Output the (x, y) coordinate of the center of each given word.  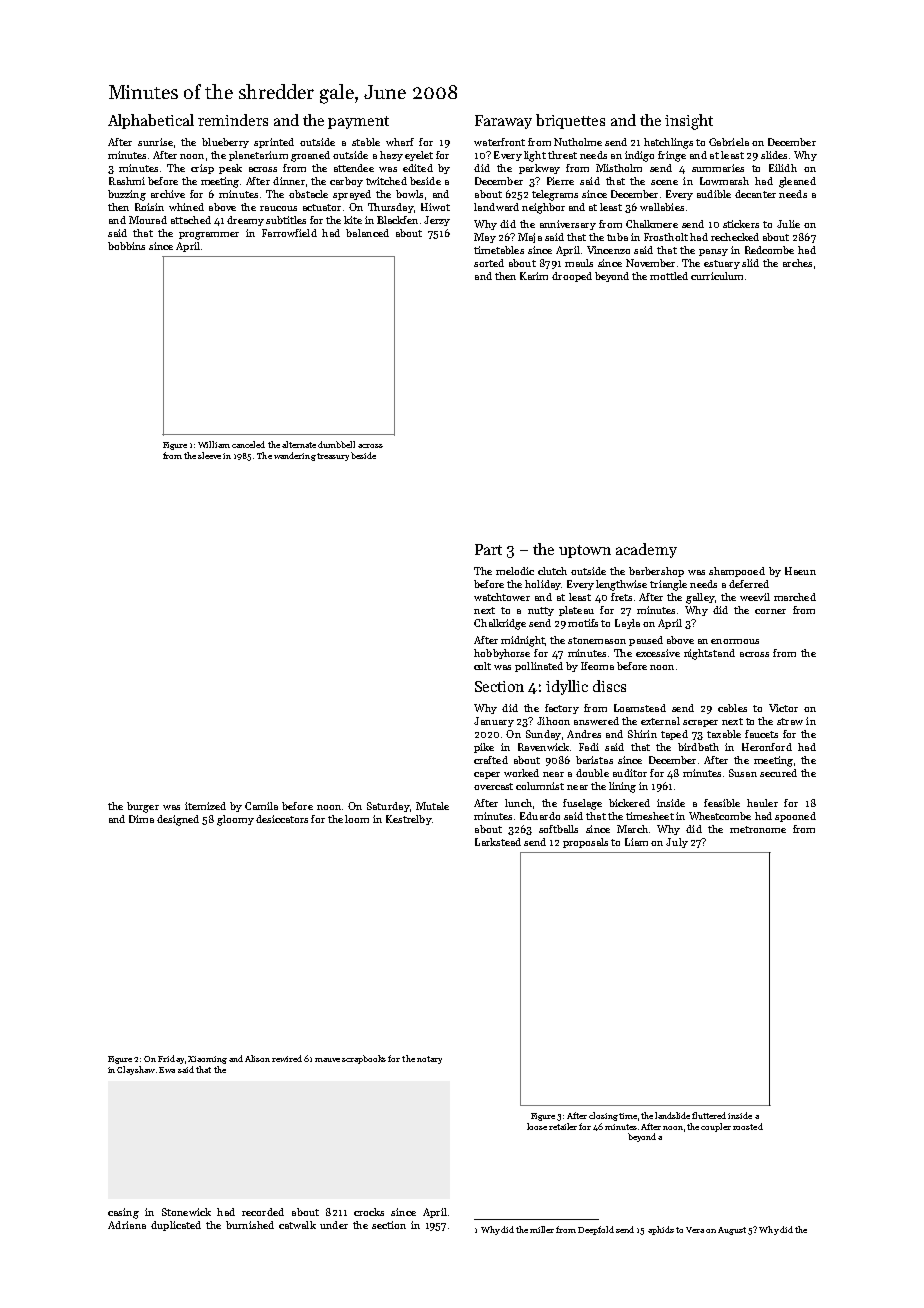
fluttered (709, 1115)
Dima (141, 819)
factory (562, 709)
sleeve (209, 455)
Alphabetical (151, 121)
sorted (489, 263)
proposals (585, 843)
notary (429, 1060)
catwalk (297, 1225)
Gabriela (729, 142)
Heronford (767, 747)
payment (358, 122)
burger (143, 807)
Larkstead (498, 842)
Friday (171, 1059)
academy (646, 550)
